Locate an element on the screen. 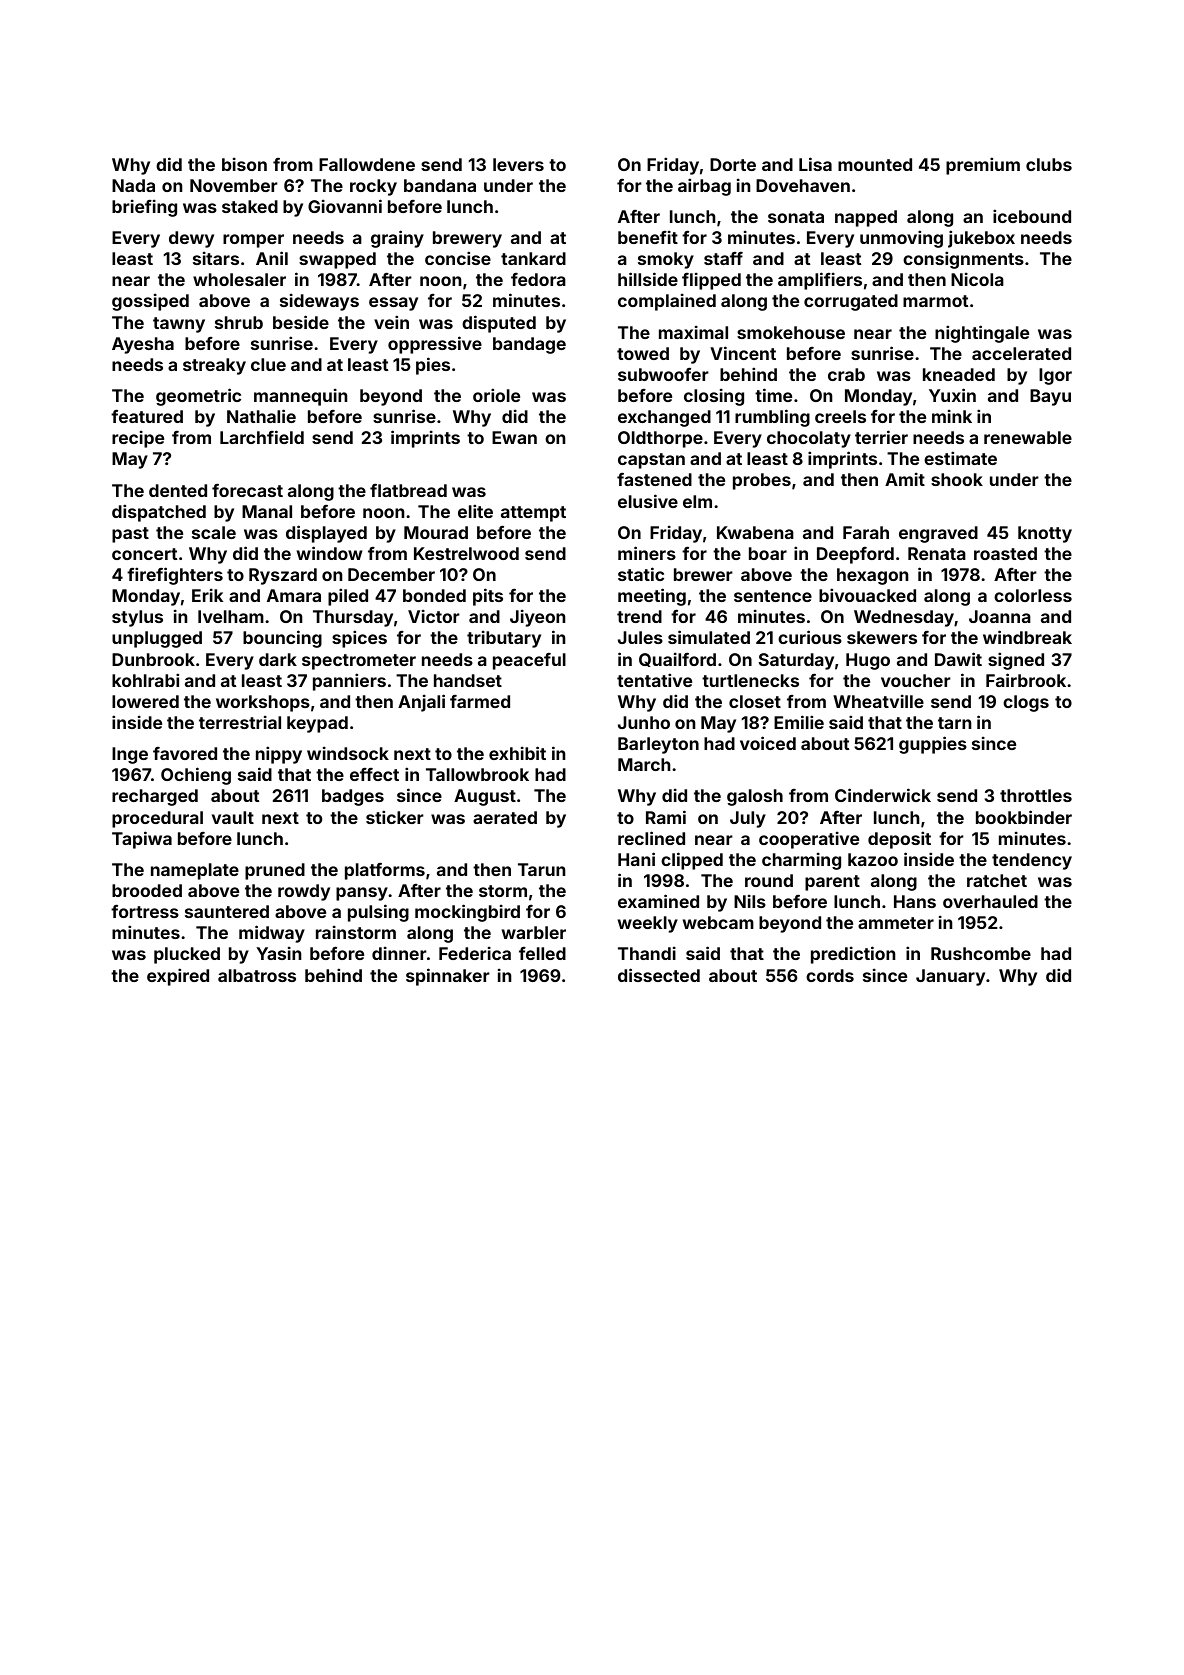 The width and height of the screenshot is (1184, 1675). peaceful is located at coordinates (529, 661).
